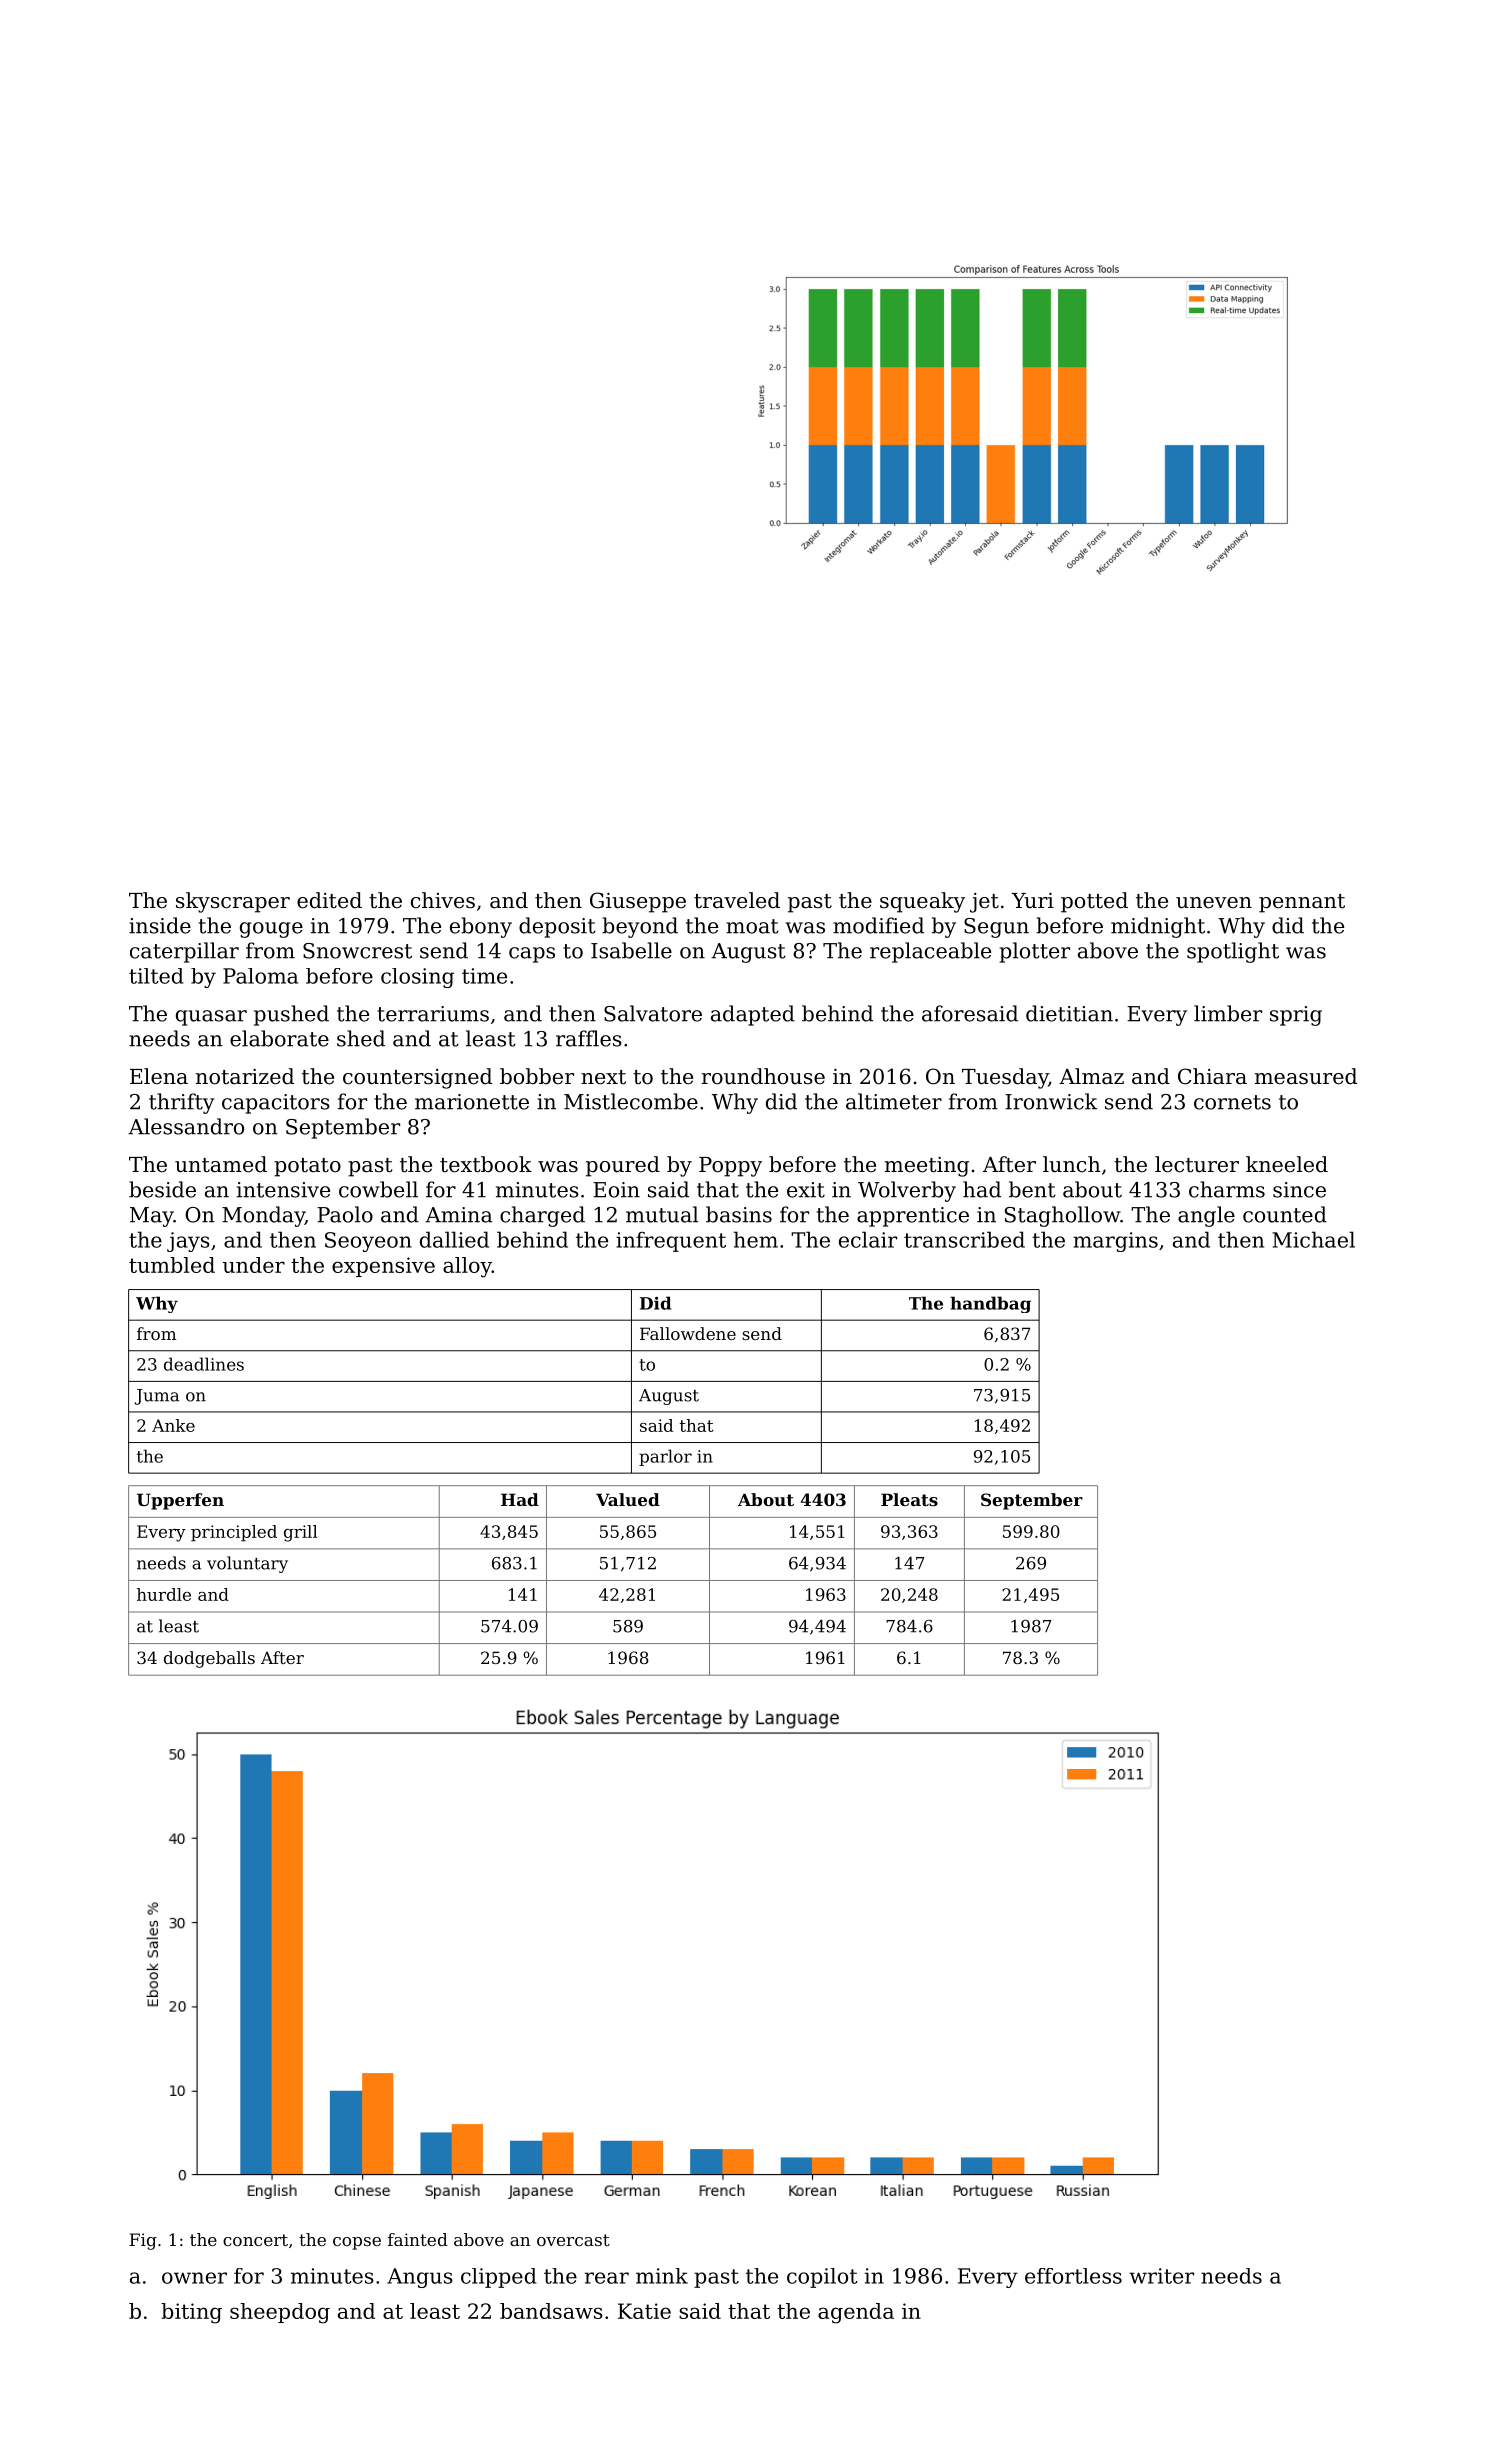 Image resolution: width=1496 pixels, height=2464 pixels. Describe the element at coordinates (688, 1333) in the screenshot. I see `Fallowdene` at that location.
